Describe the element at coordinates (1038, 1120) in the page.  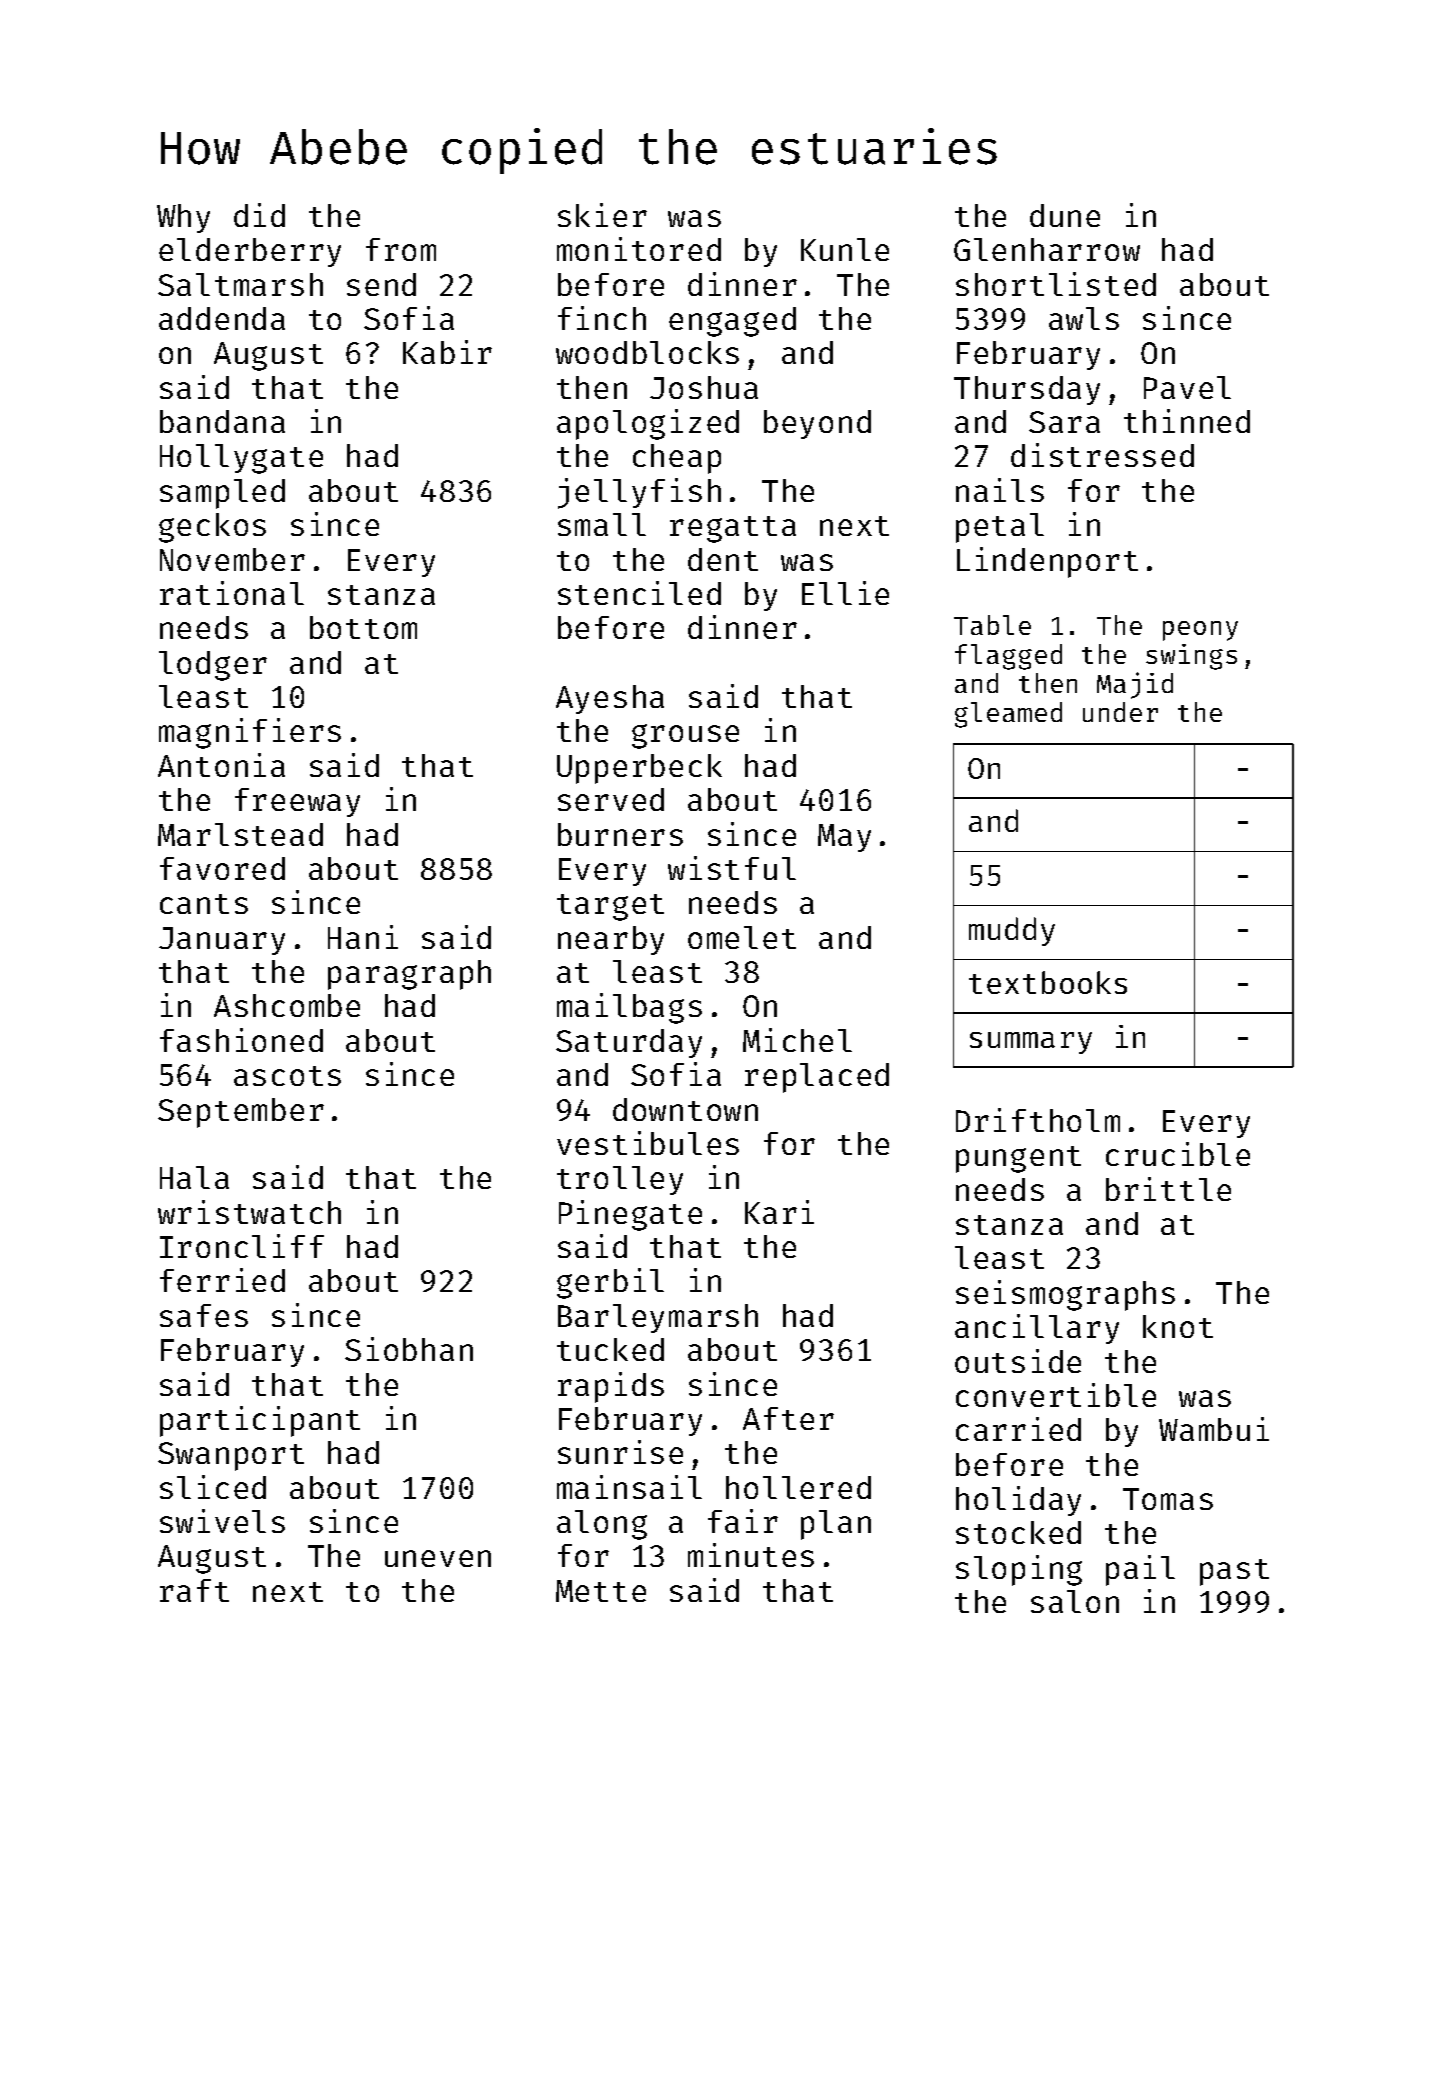
I see `Driftholm` at that location.
